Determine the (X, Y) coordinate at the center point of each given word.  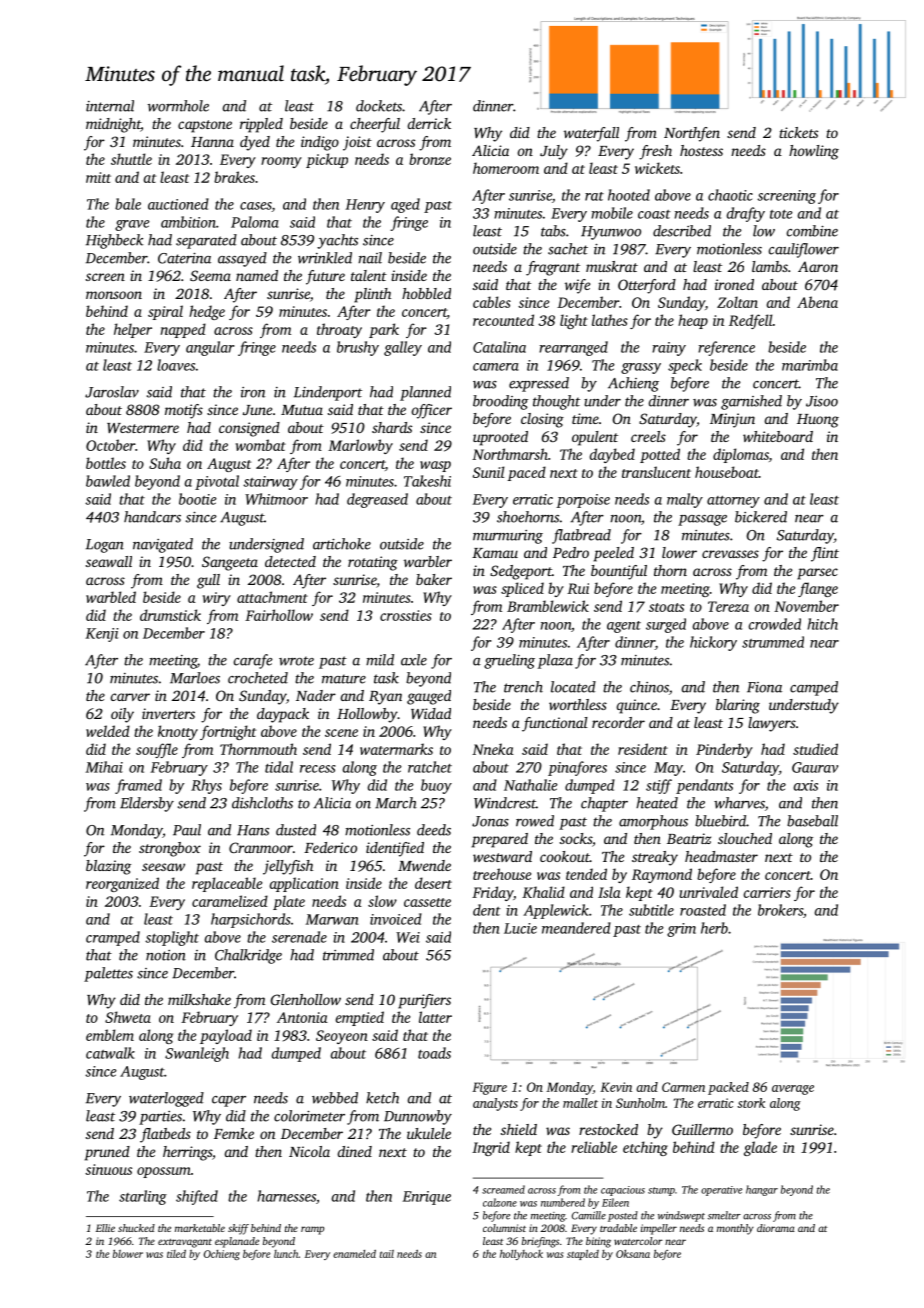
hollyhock (521, 1255)
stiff (659, 786)
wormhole (178, 106)
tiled (176, 1254)
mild (380, 660)
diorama (776, 1228)
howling (814, 152)
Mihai (104, 767)
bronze (430, 159)
